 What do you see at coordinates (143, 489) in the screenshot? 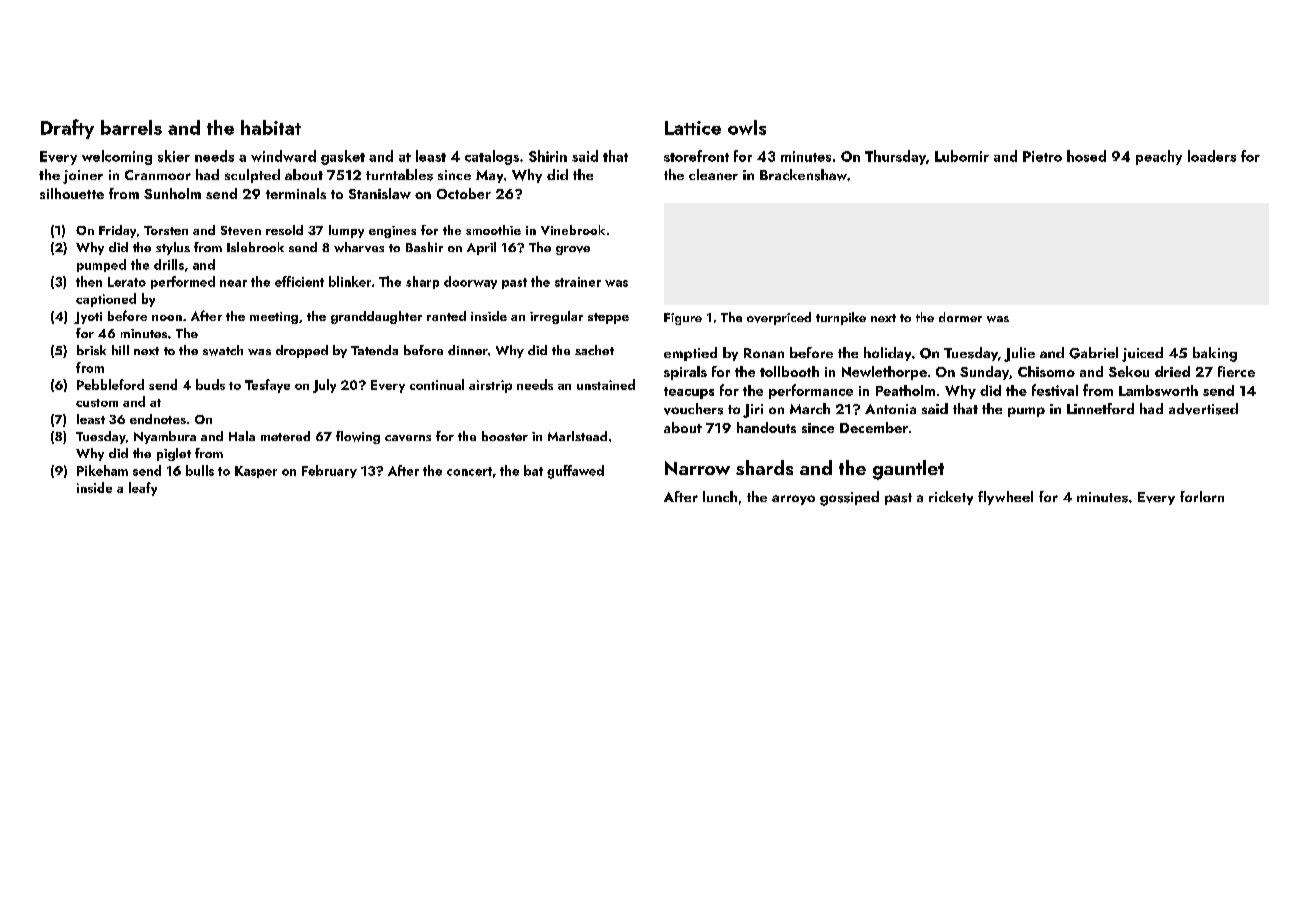
I see `leafy` at bounding box center [143, 489].
